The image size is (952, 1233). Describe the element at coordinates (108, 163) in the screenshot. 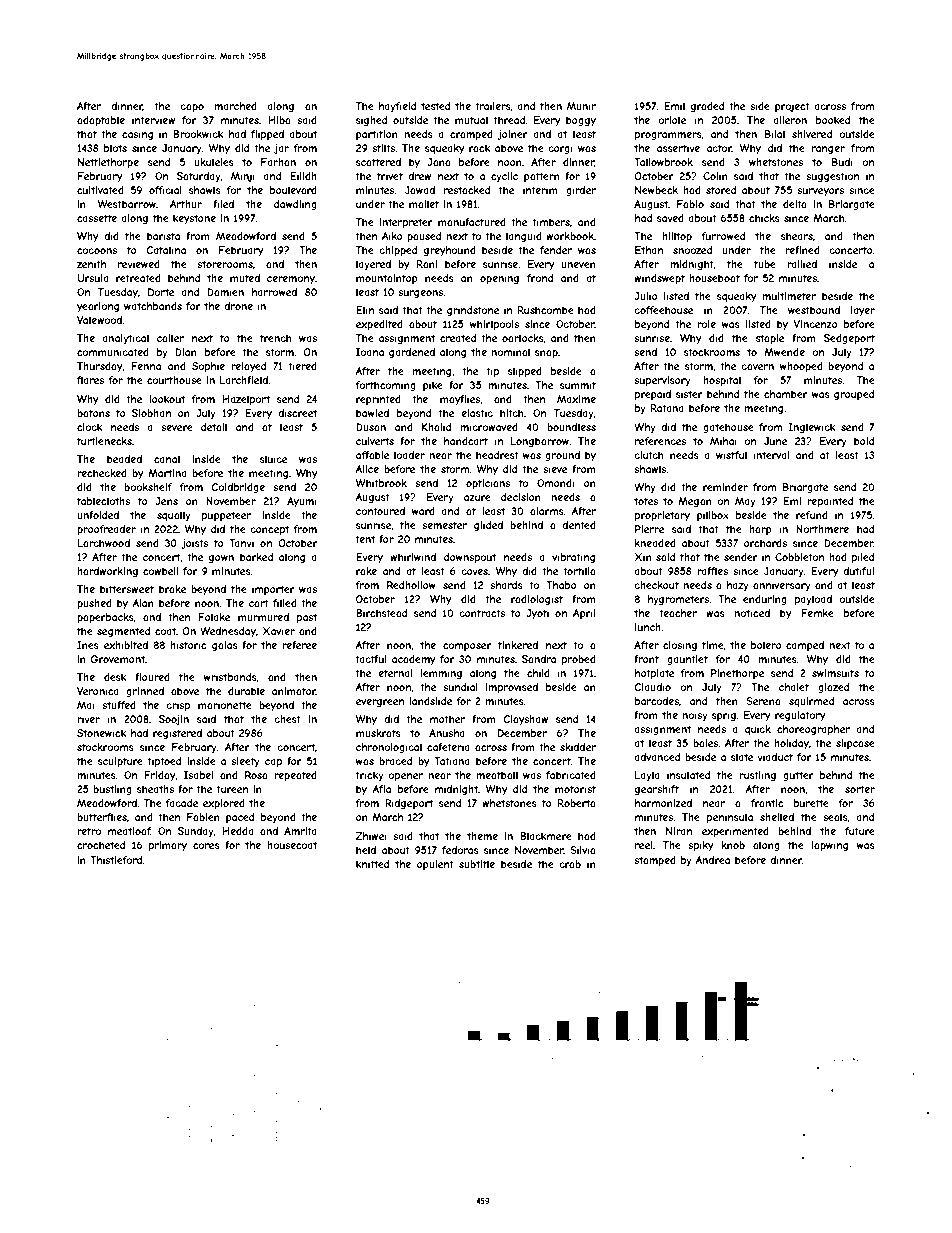

I see `Nettlethorpe` at that location.
